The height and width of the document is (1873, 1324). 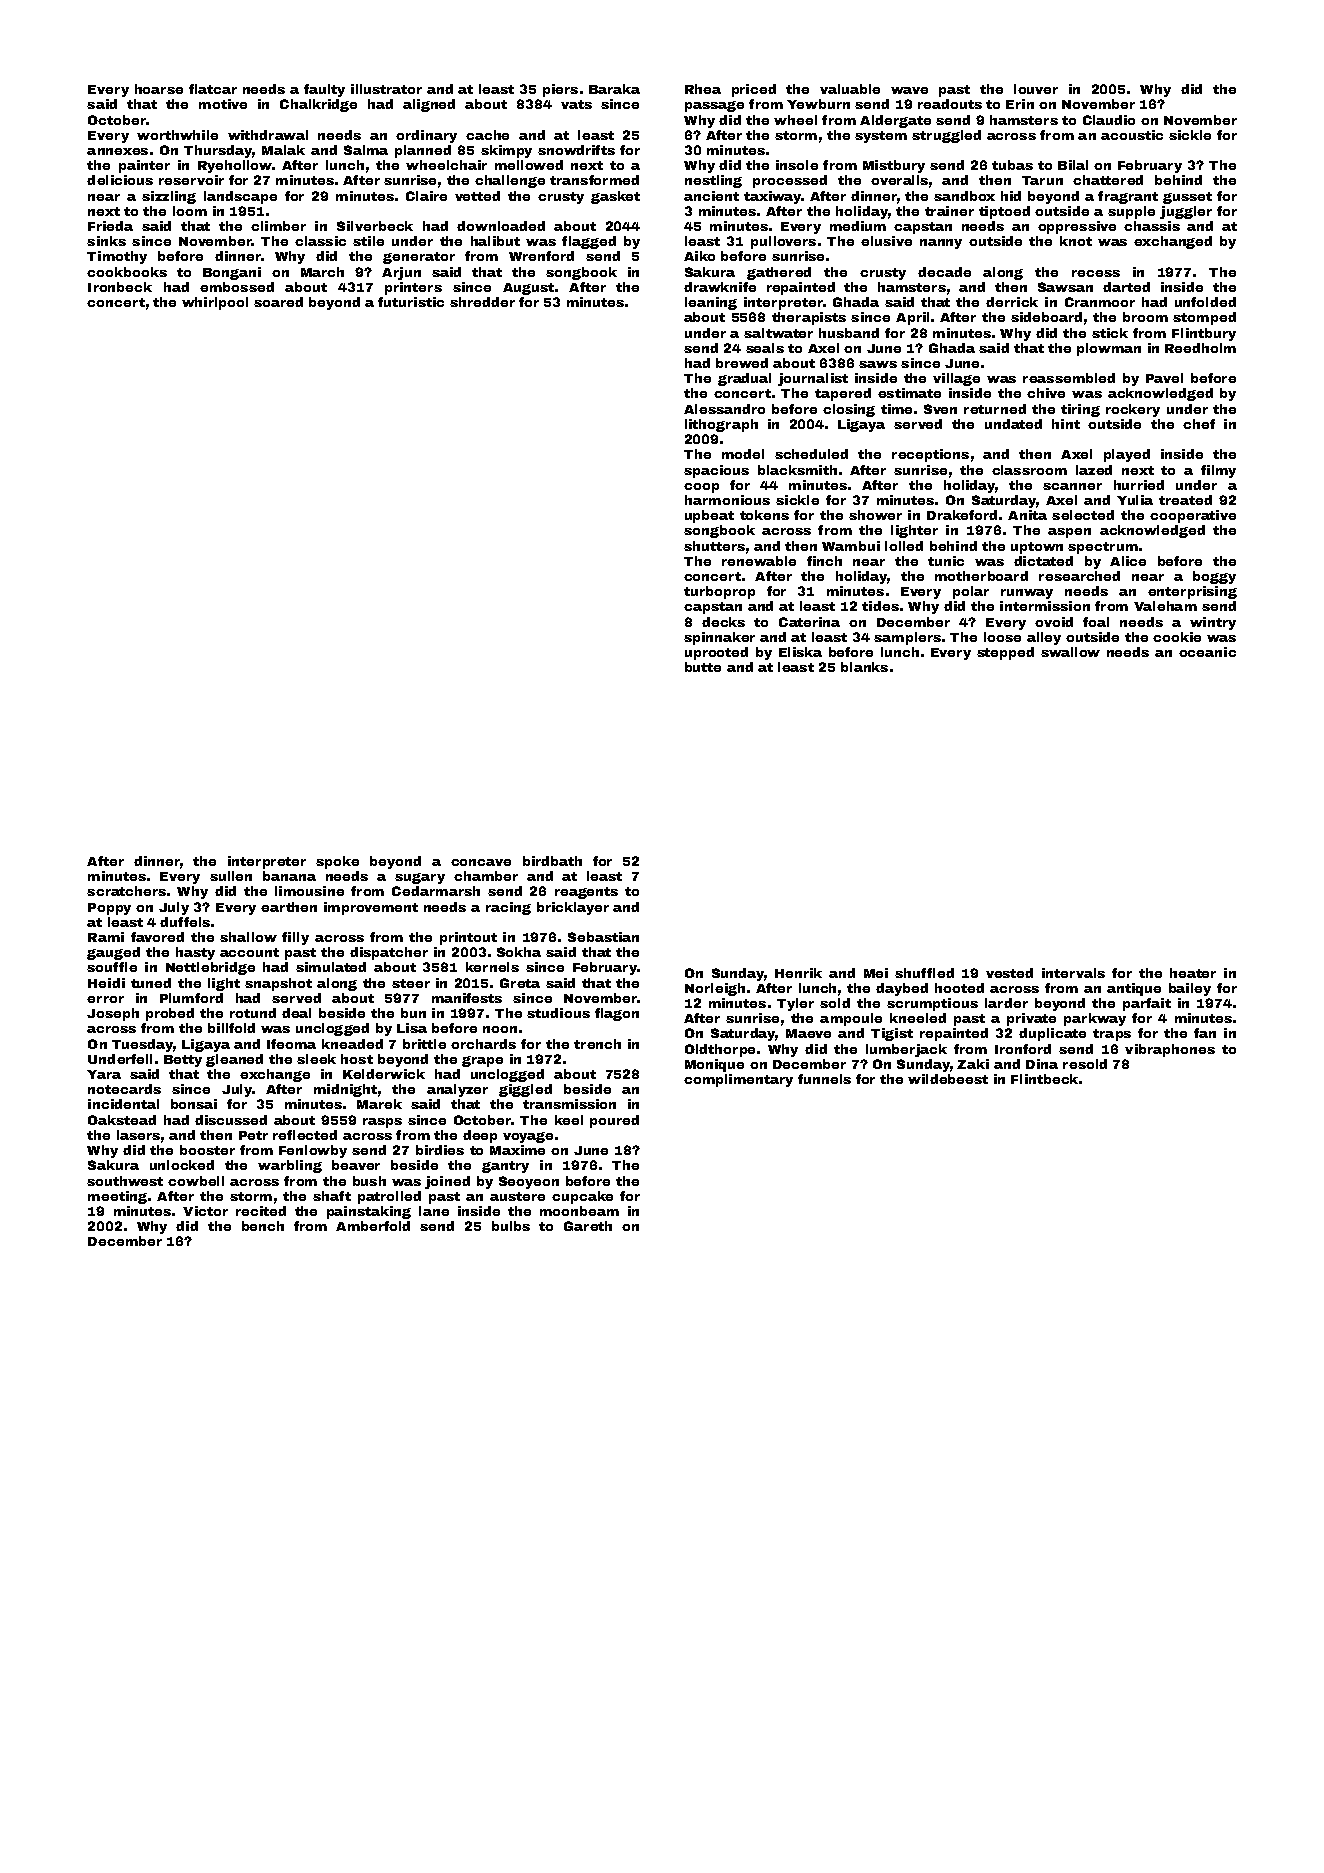 What do you see at coordinates (413, 1013) in the document?
I see `bun` at bounding box center [413, 1013].
